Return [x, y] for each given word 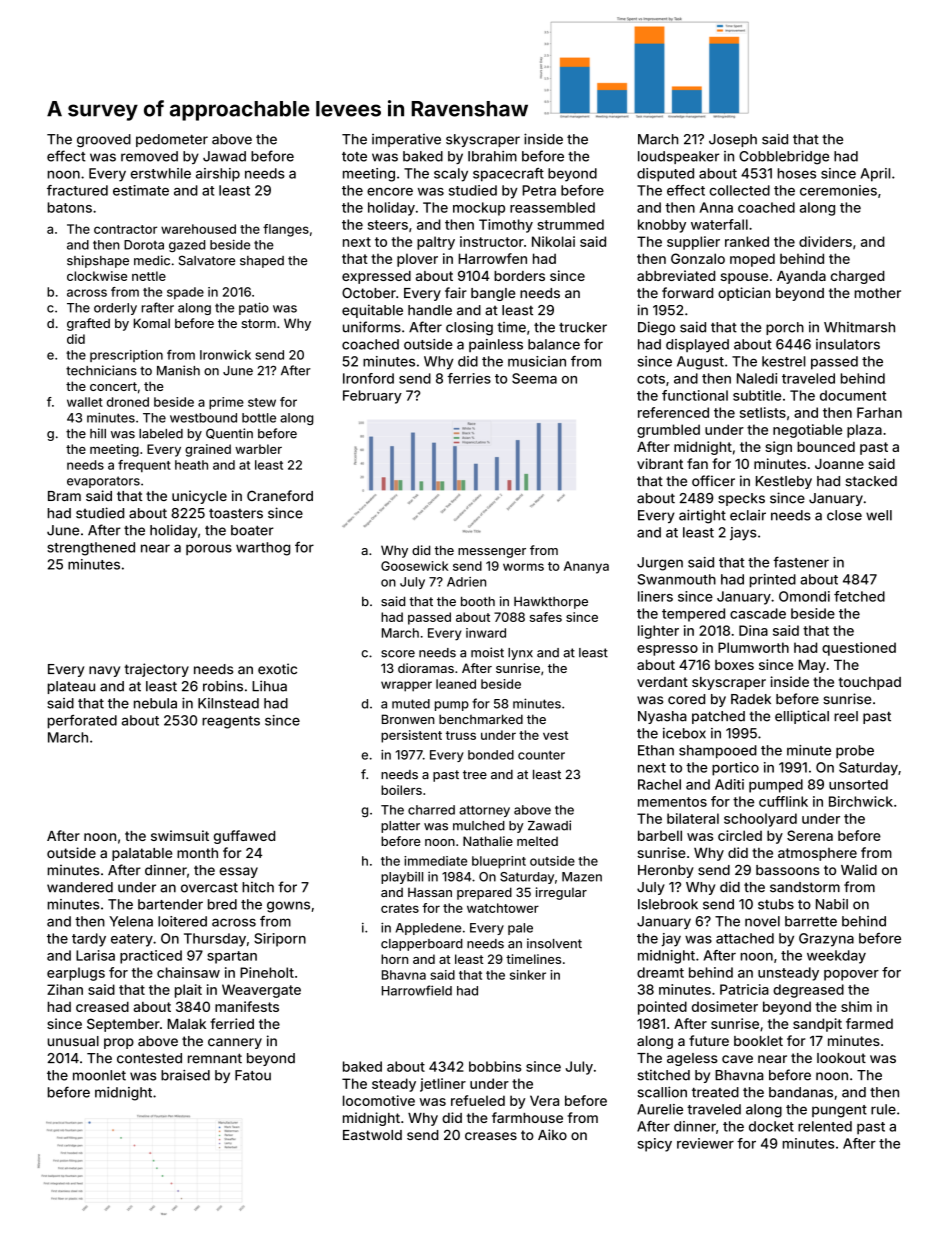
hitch [258, 887]
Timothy [506, 226]
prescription [126, 356]
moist [487, 652]
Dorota [144, 245]
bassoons [788, 870]
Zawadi [549, 825]
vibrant [660, 463]
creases [491, 1136]
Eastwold [372, 1135]
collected [739, 190]
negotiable [807, 431]
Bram [64, 496]
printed [773, 581]
